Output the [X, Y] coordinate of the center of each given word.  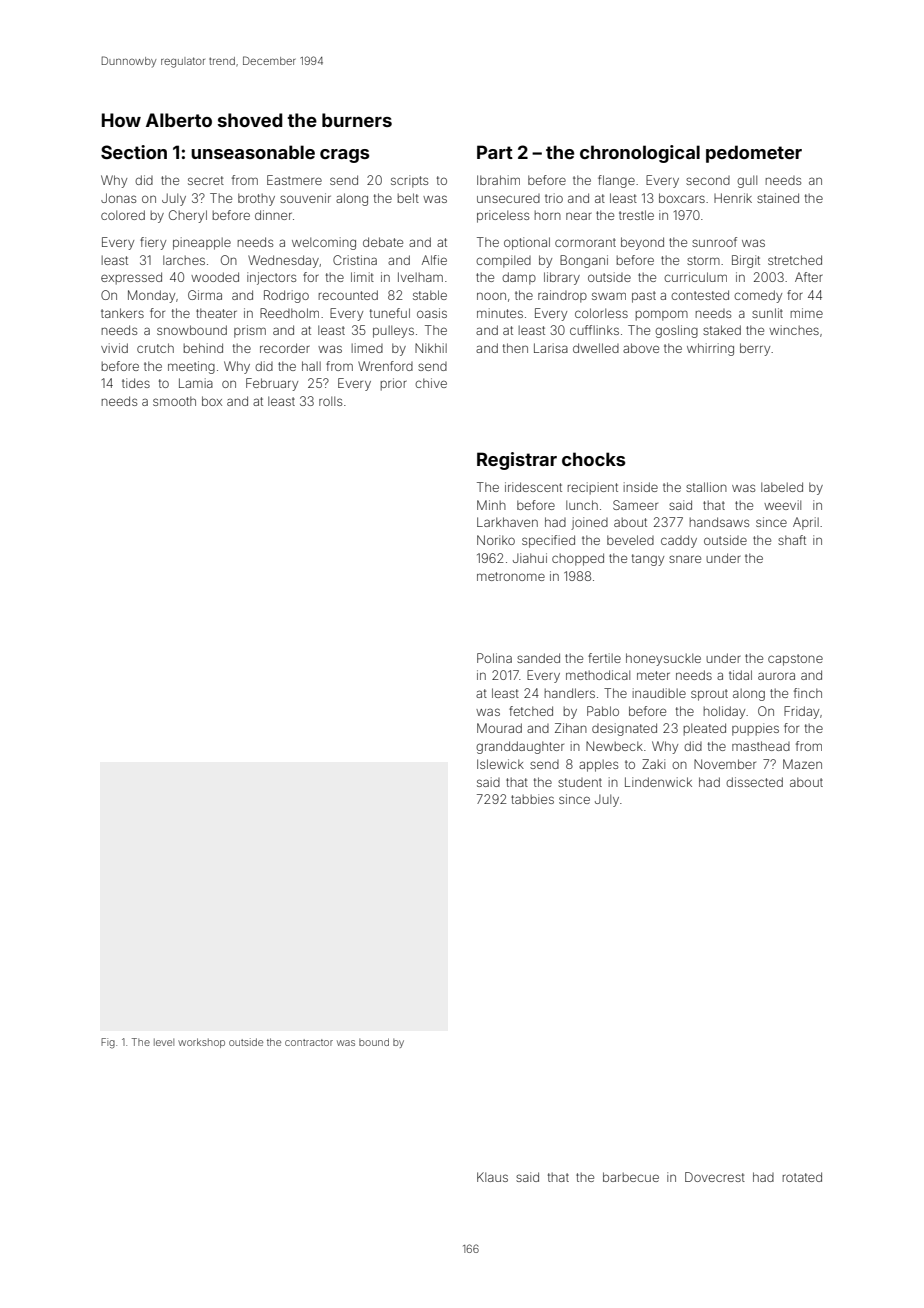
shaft [792, 540]
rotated [802, 1177]
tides [136, 383]
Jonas [118, 198]
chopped [578, 559]
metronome [511, 576]
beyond [642, 243]
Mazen [802, 764]
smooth [174, 401]
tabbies [532, 799]
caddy [679, 541]
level [164, 1042]
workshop [201, 1043]
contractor [309, 1042]
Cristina [355, 260]
